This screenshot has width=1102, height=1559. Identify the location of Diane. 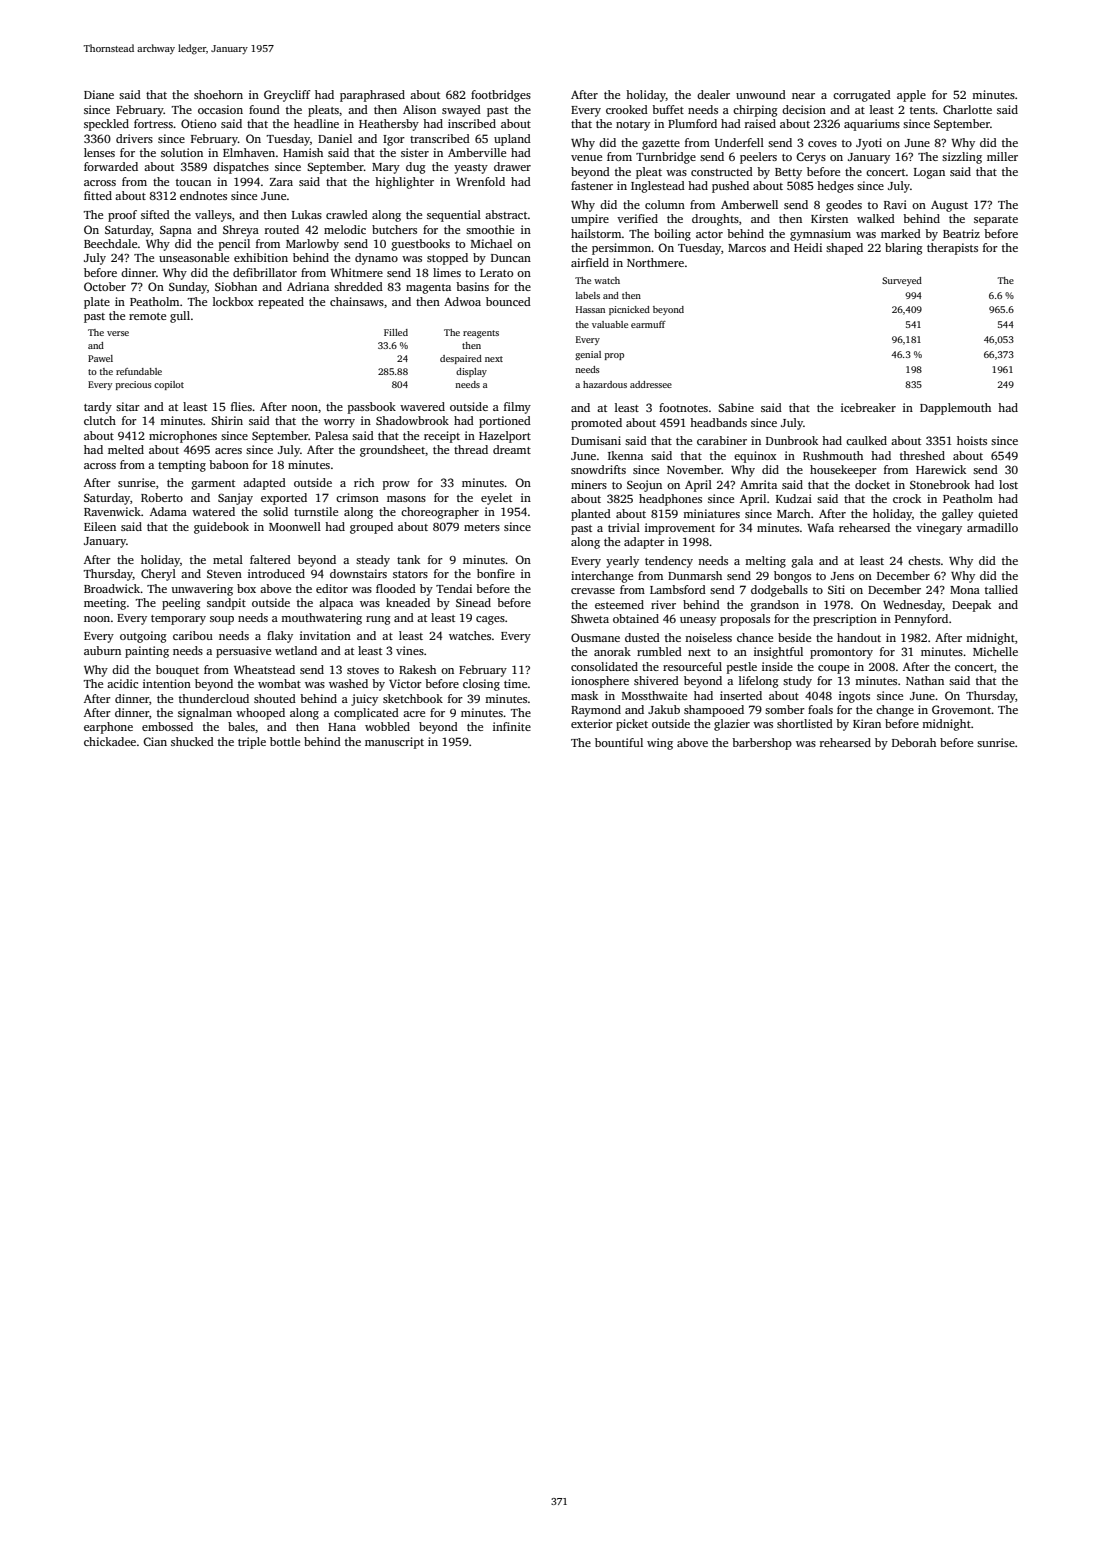
(99, 94).
